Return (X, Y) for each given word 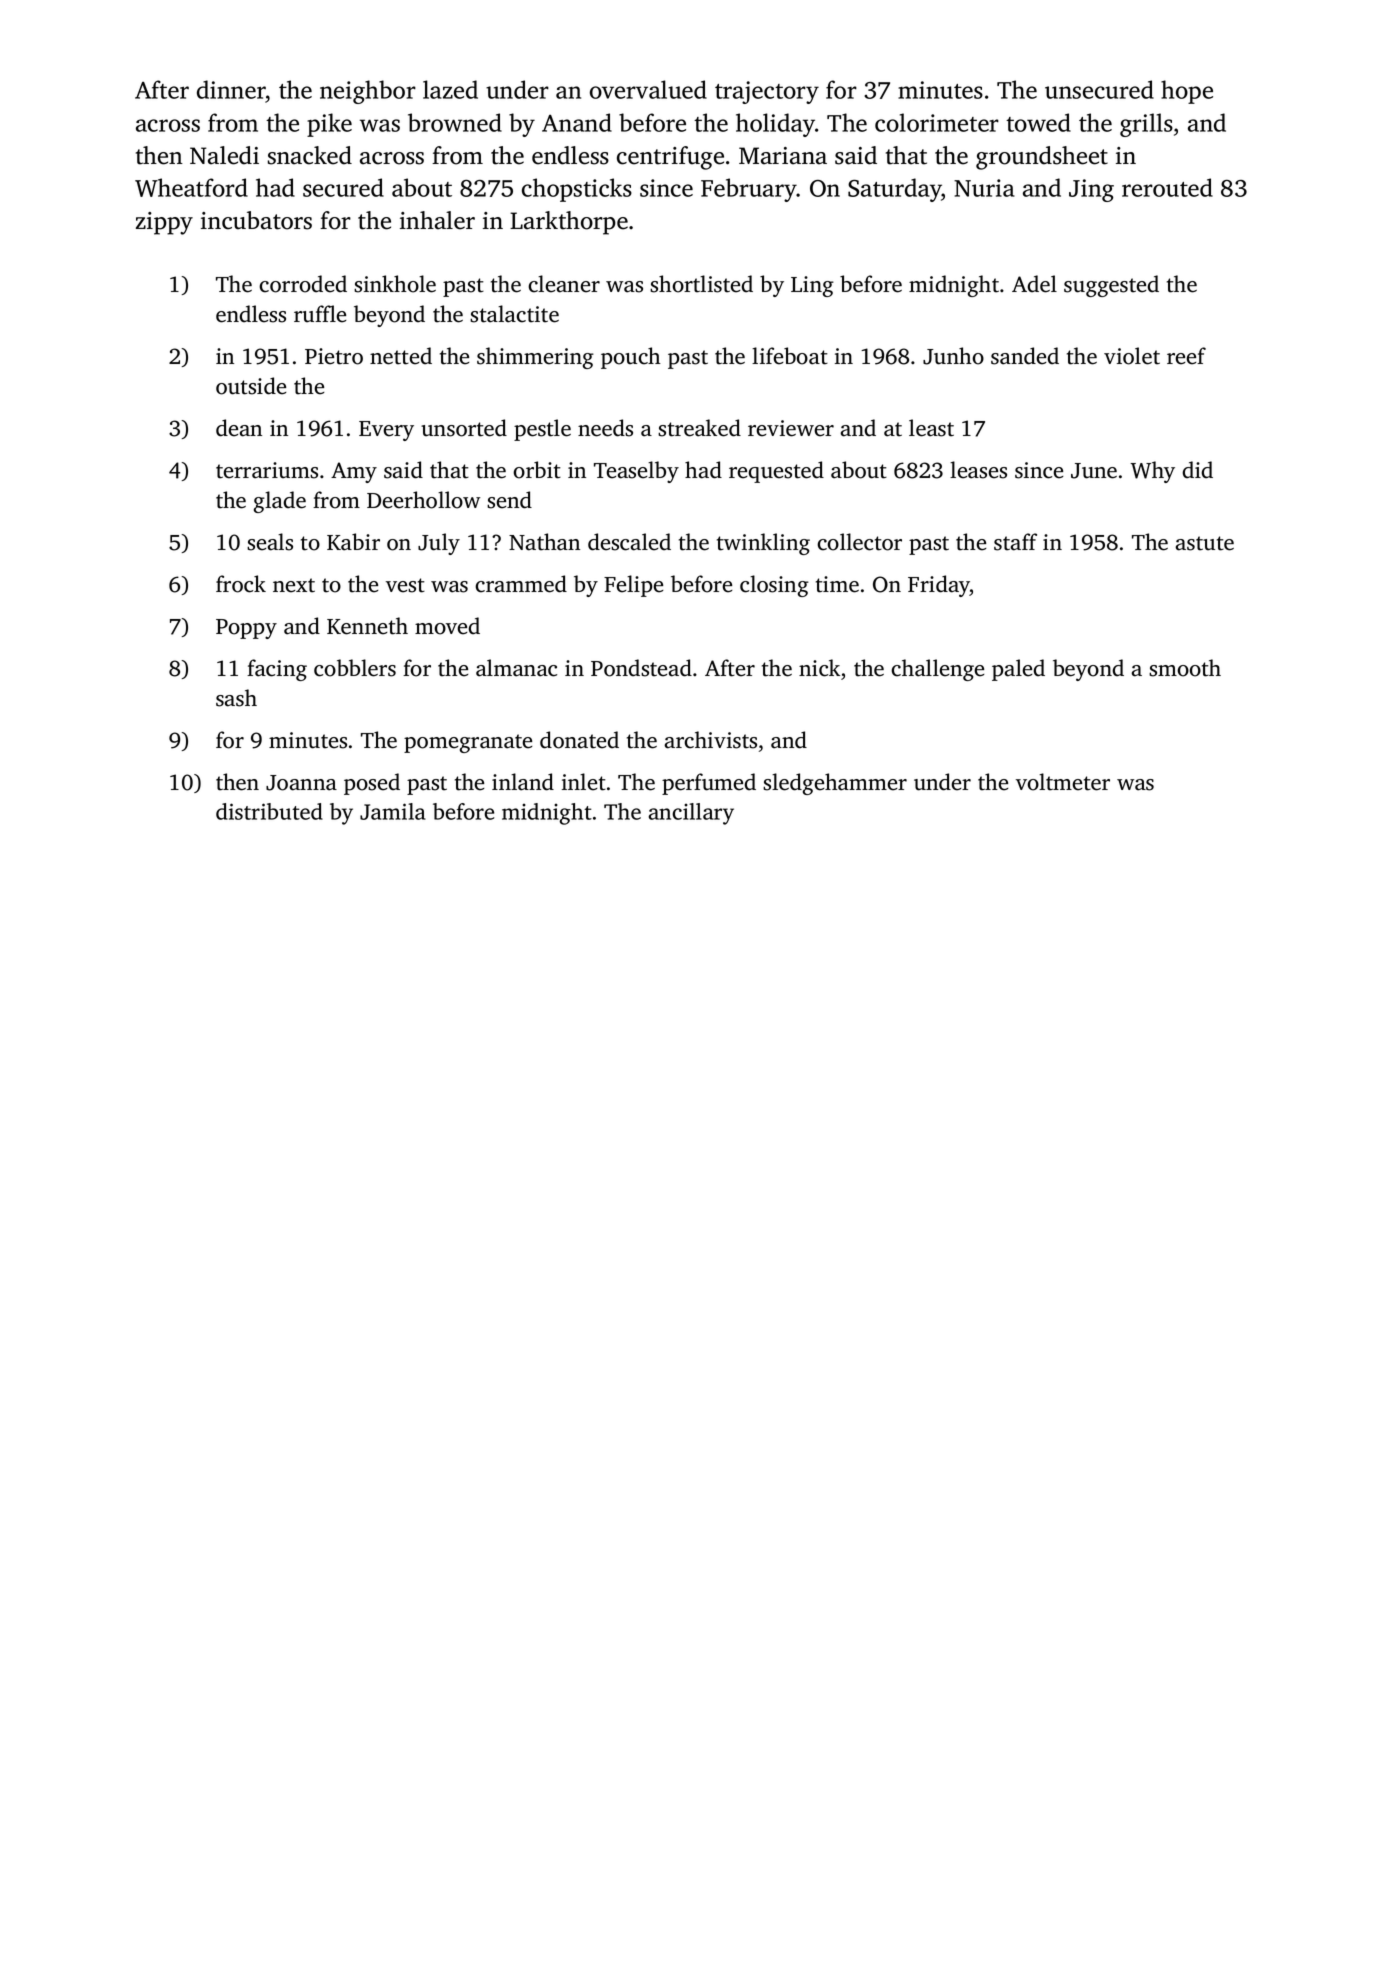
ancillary (691, 814)
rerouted (1167, 187)
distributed (269, 811)
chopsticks (577, 190)
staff (1015, 542)
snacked (310, 155)
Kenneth (367, 626)
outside (251, 386)
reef (1186, 356)
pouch (631, 358)
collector (859, 542)
